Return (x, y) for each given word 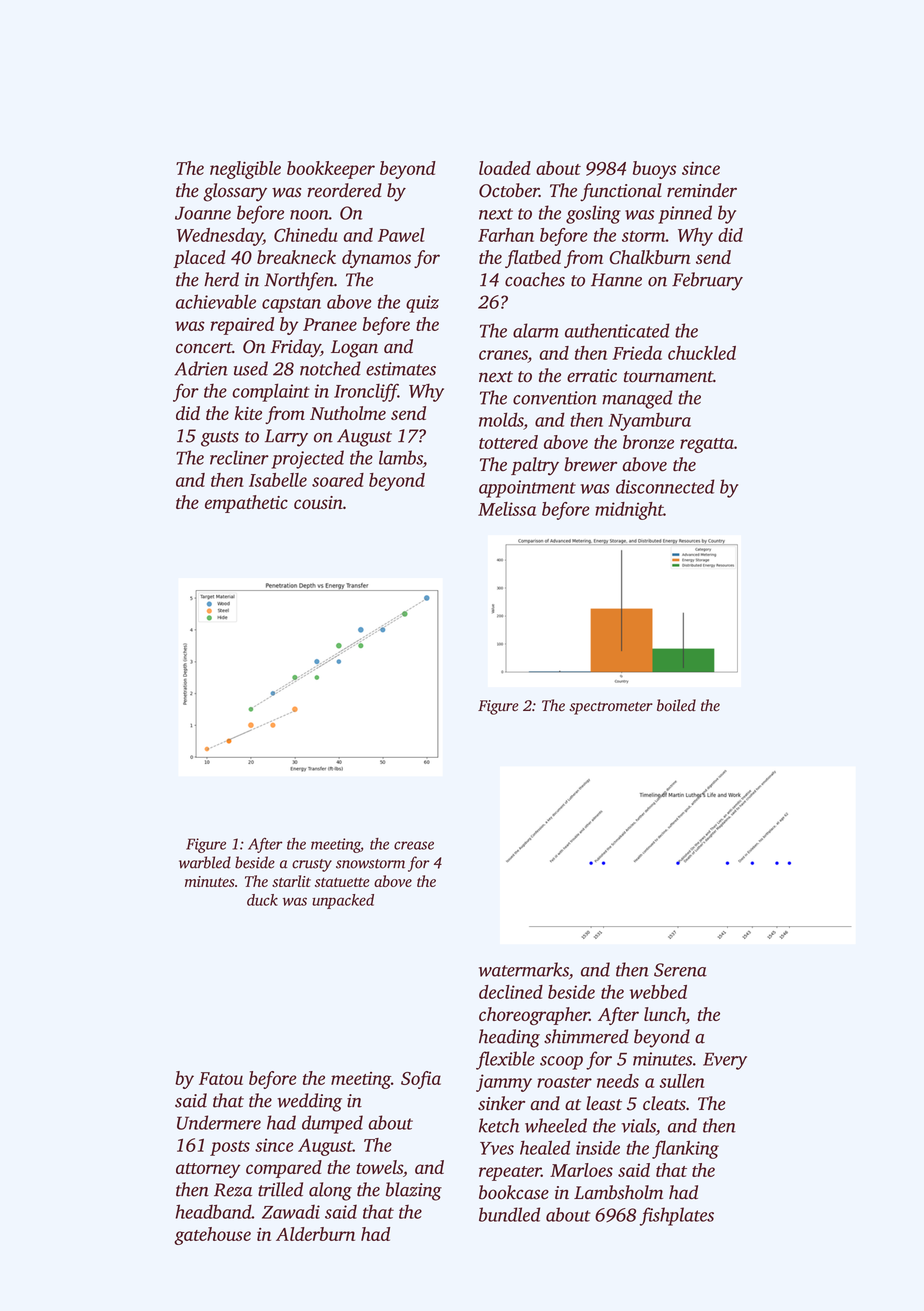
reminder (702, 190)
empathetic (246, 504)
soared (338, 480)
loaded (505, 168)
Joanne (203, 213)
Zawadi (291, 1212)
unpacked (343, 901)
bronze (648, 442)
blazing (414, 1191)
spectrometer (611, 708)
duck (262, 900)
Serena (680, 970)
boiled (676, 705)
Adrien (201, 368)
